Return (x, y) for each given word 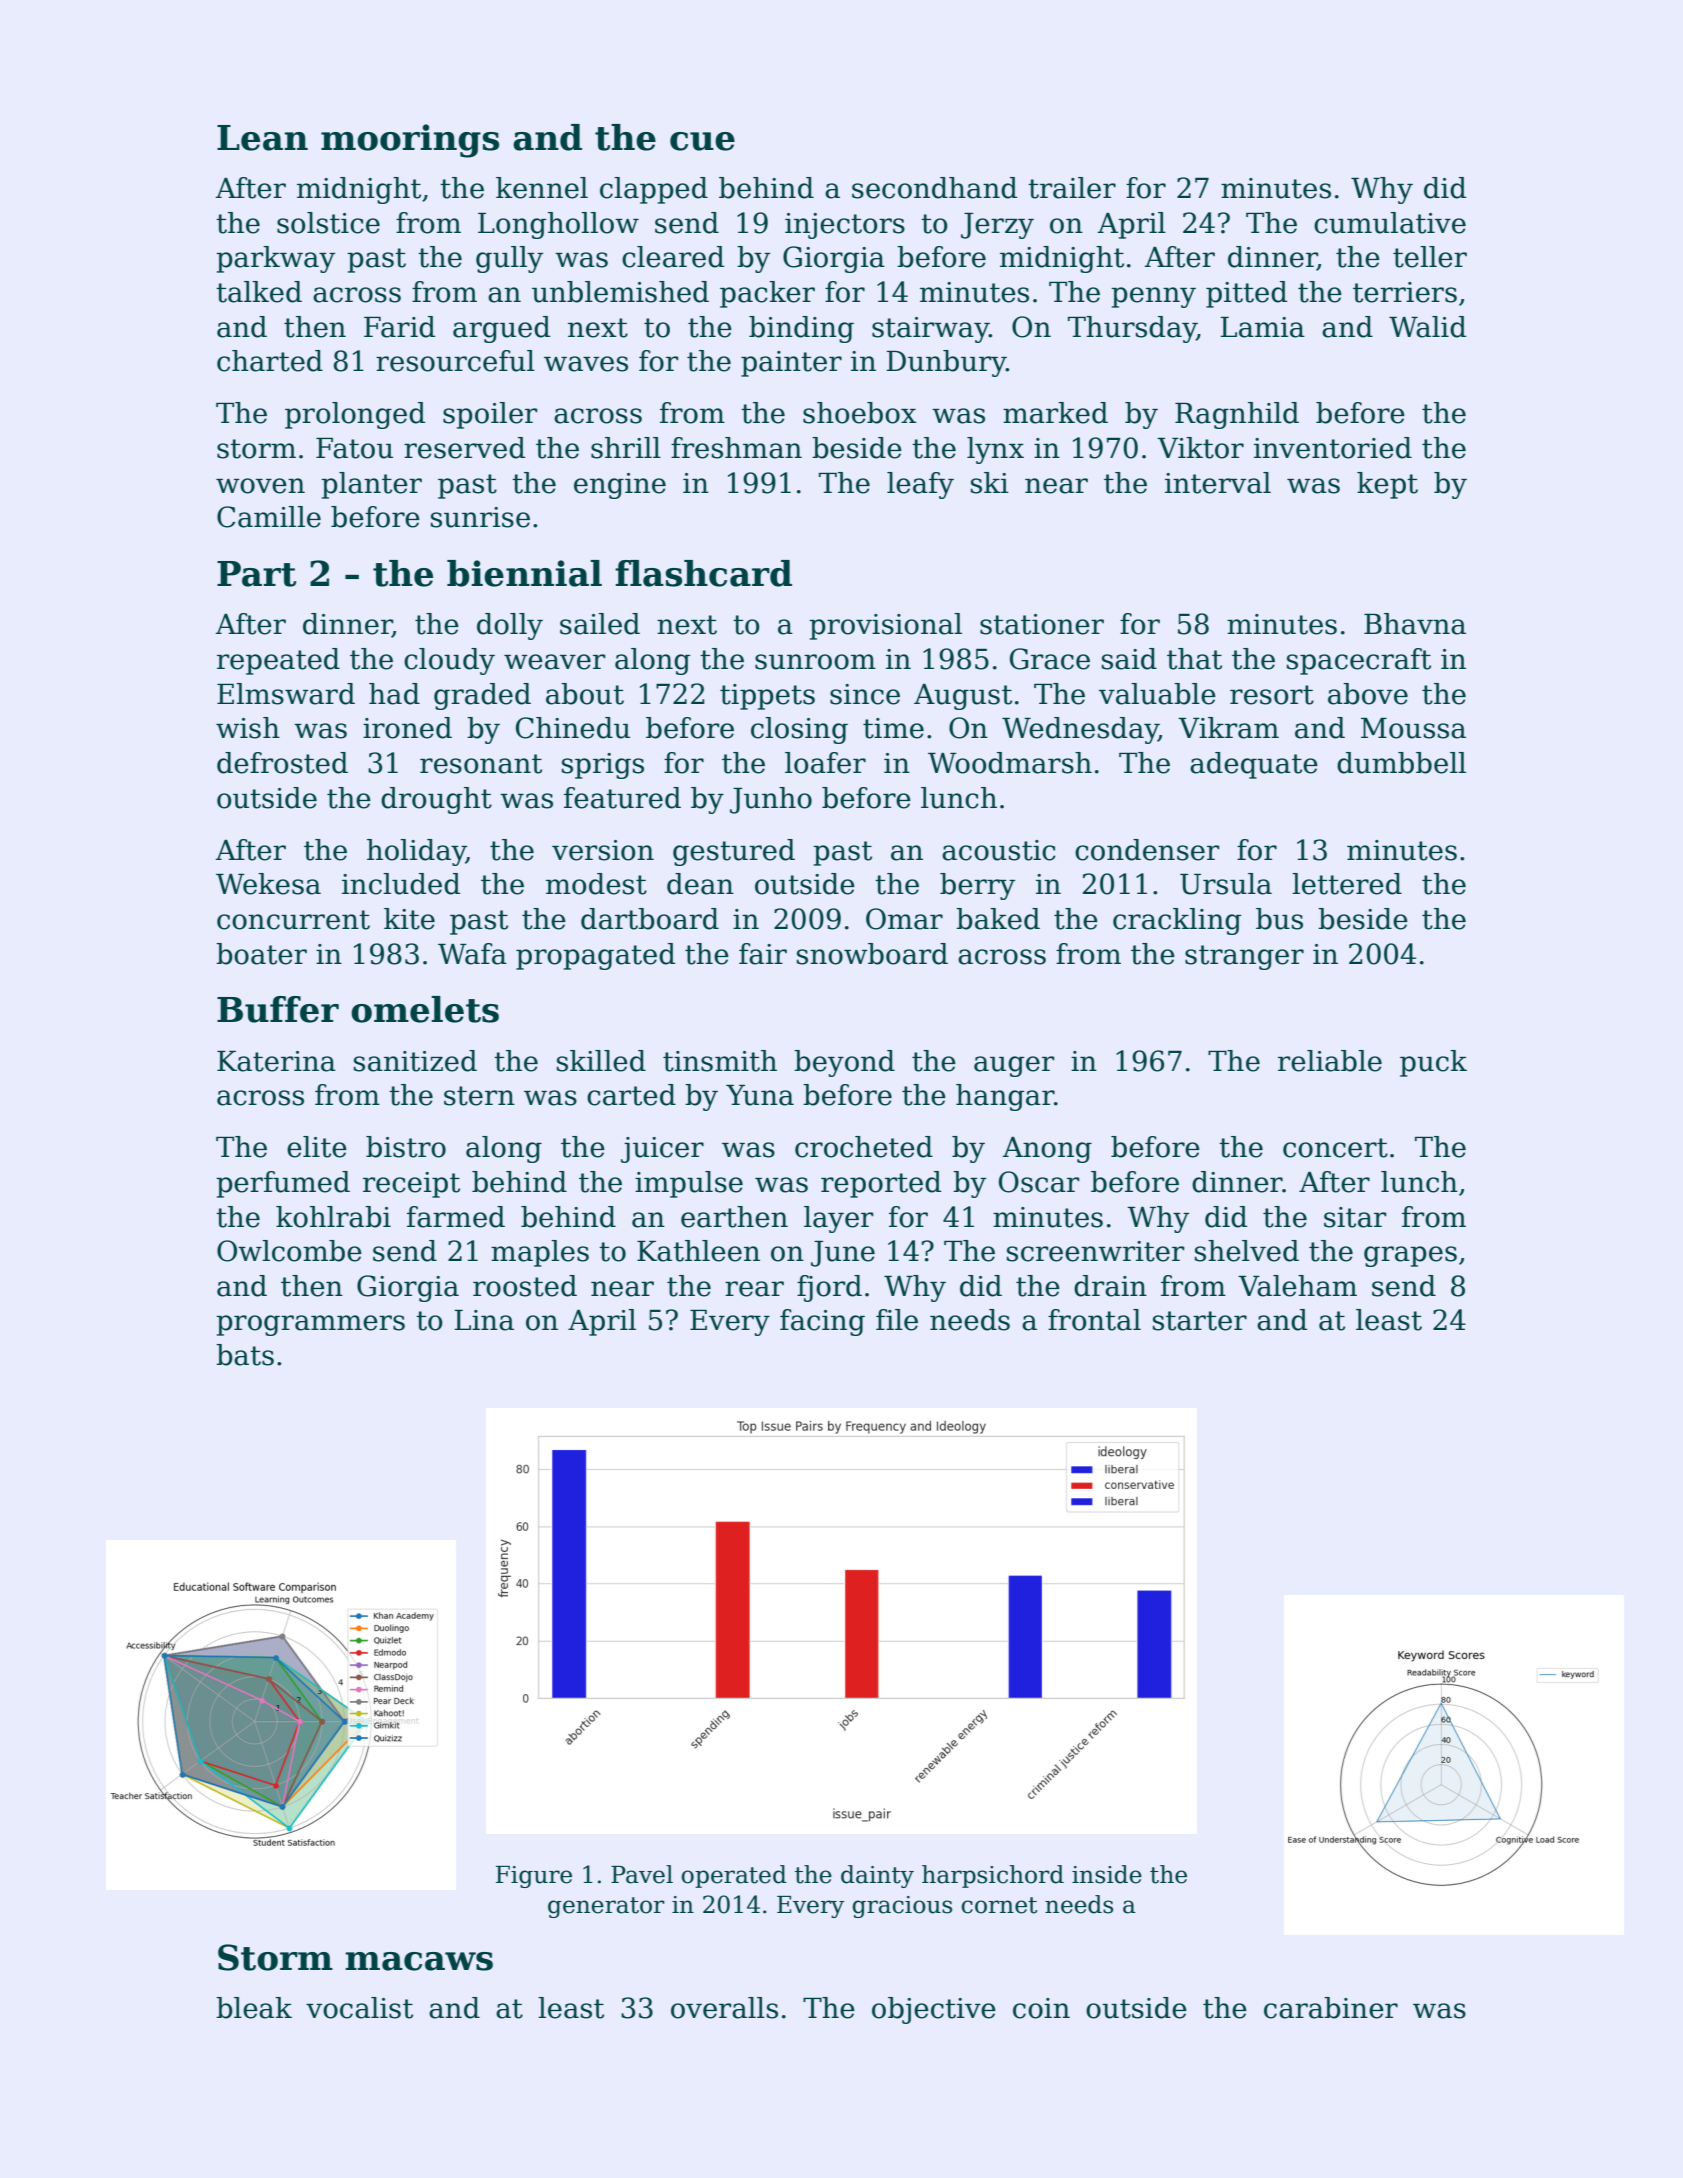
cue (702, 141)
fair (763, 954)
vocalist (359, 2008)
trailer (1072, 188)
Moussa (1413, 728)
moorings (410, 141)
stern (479, 1096)
